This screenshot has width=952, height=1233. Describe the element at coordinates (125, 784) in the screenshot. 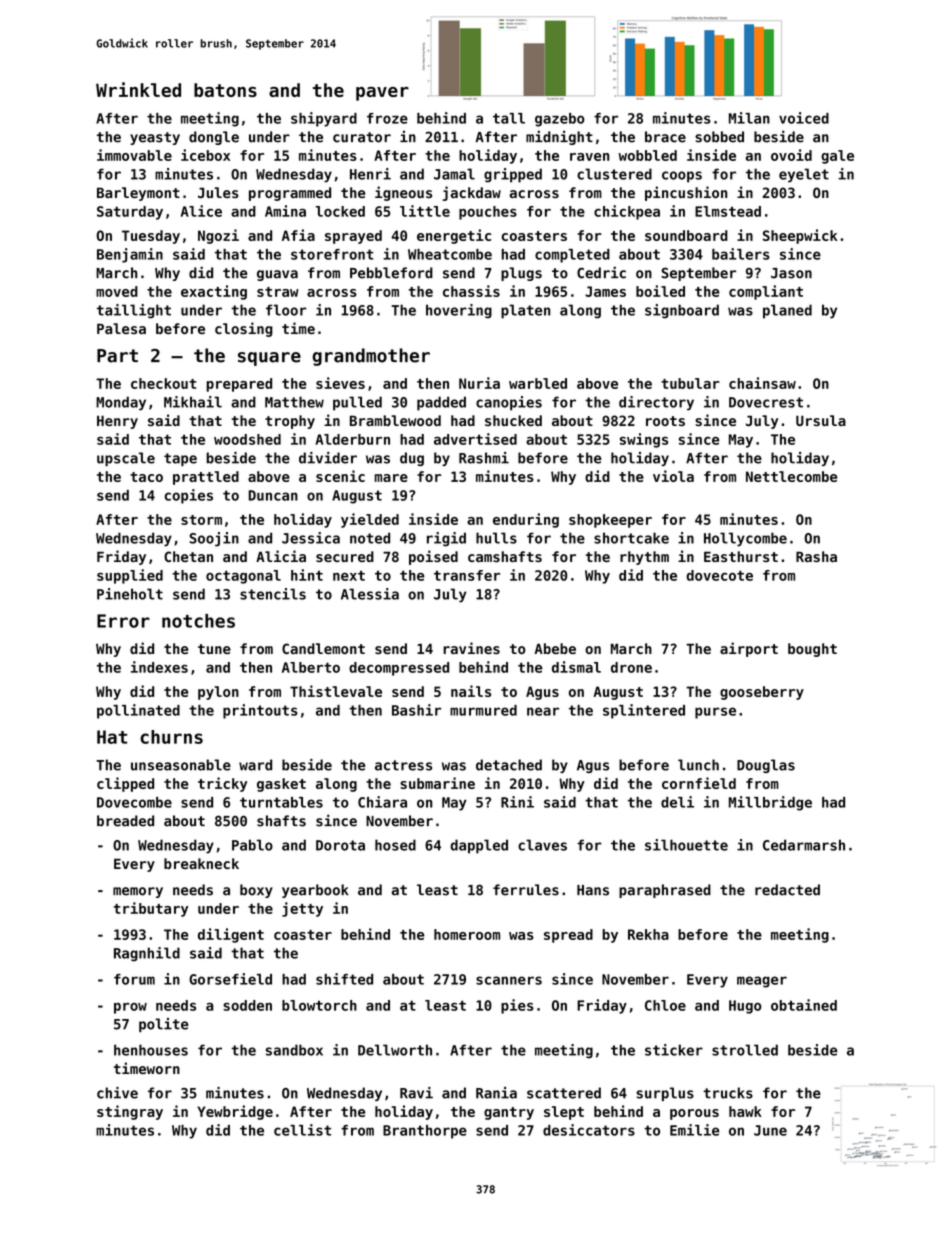

I see `clipped` at that location.
